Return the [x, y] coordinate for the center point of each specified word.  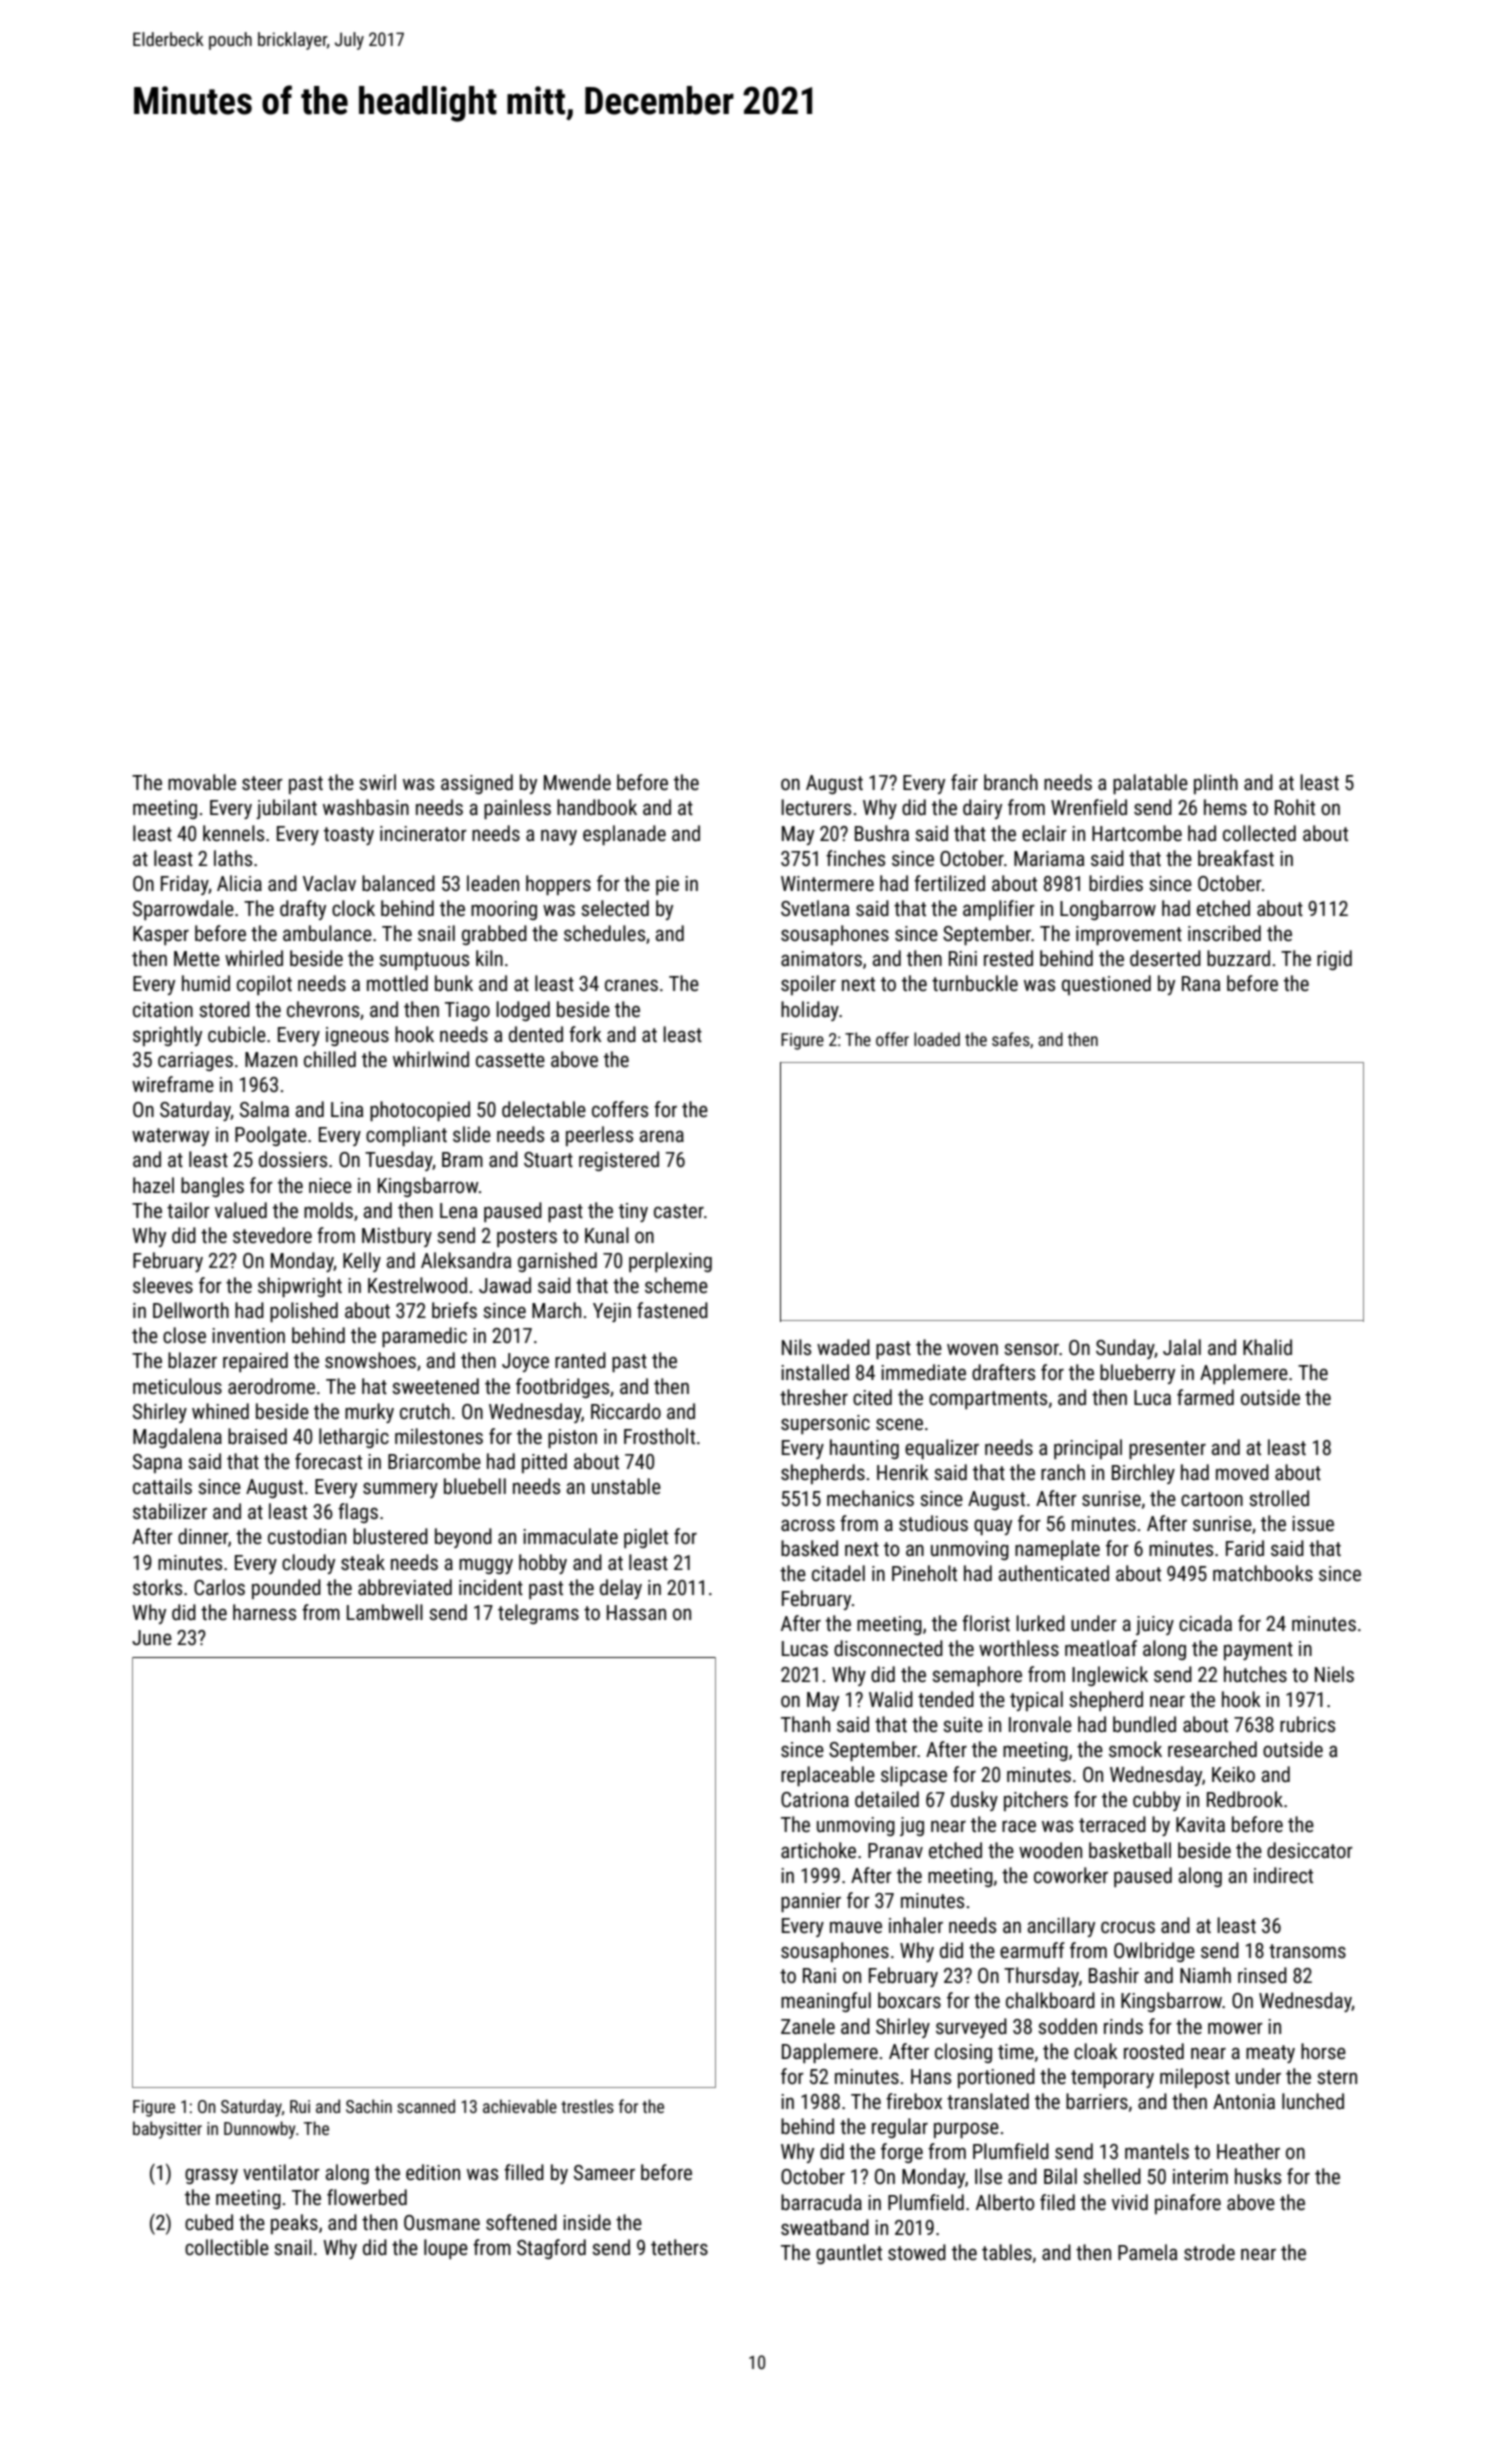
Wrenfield [1089, 807]
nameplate [1057, 1550]
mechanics [870, 1498]
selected [615, 908]
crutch [425, 1411]
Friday [185, 885]
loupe [446, 2249]
